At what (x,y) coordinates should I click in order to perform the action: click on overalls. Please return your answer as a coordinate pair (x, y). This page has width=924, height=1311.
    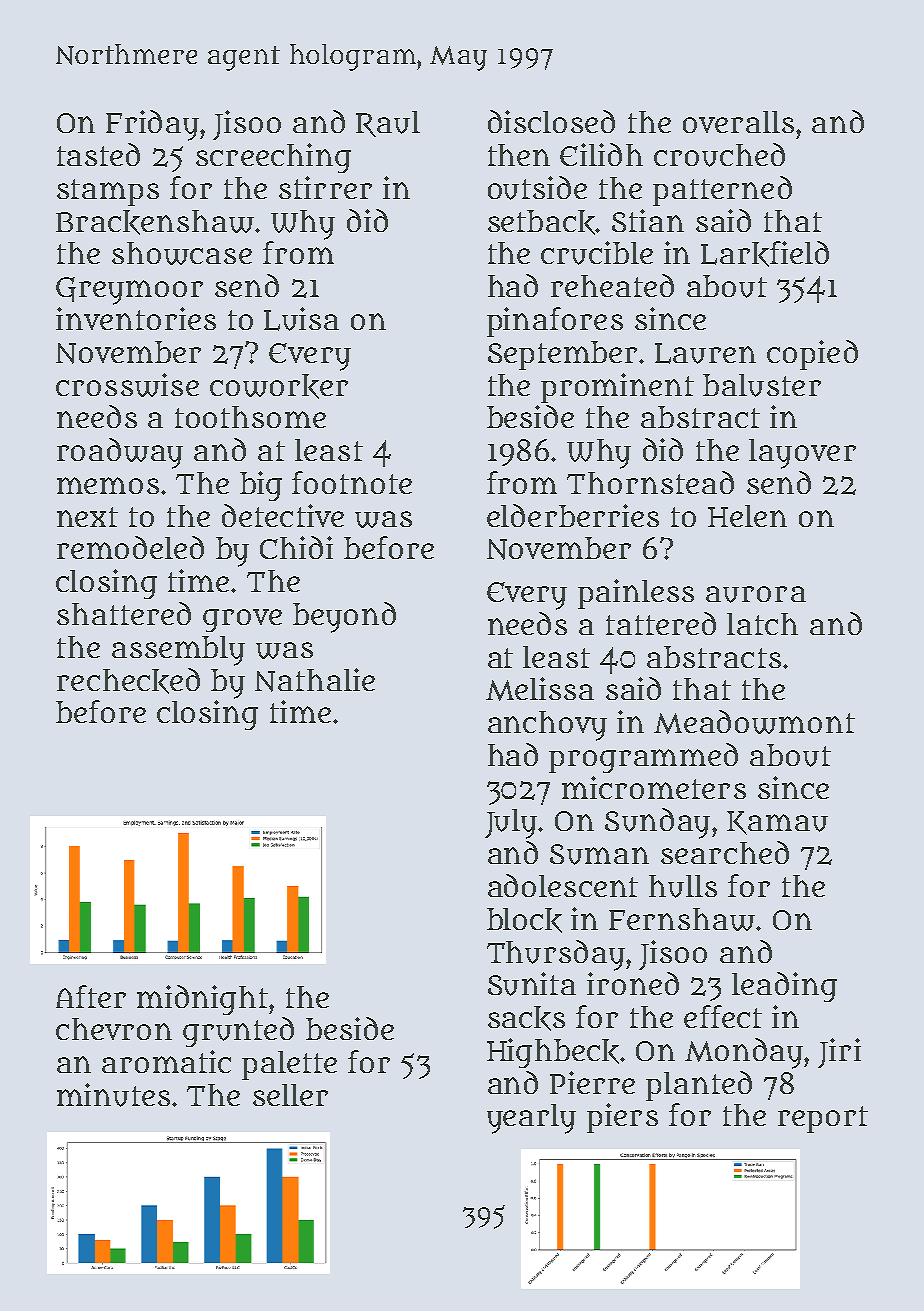
    Looking at the image, I should click on (738, 122).
